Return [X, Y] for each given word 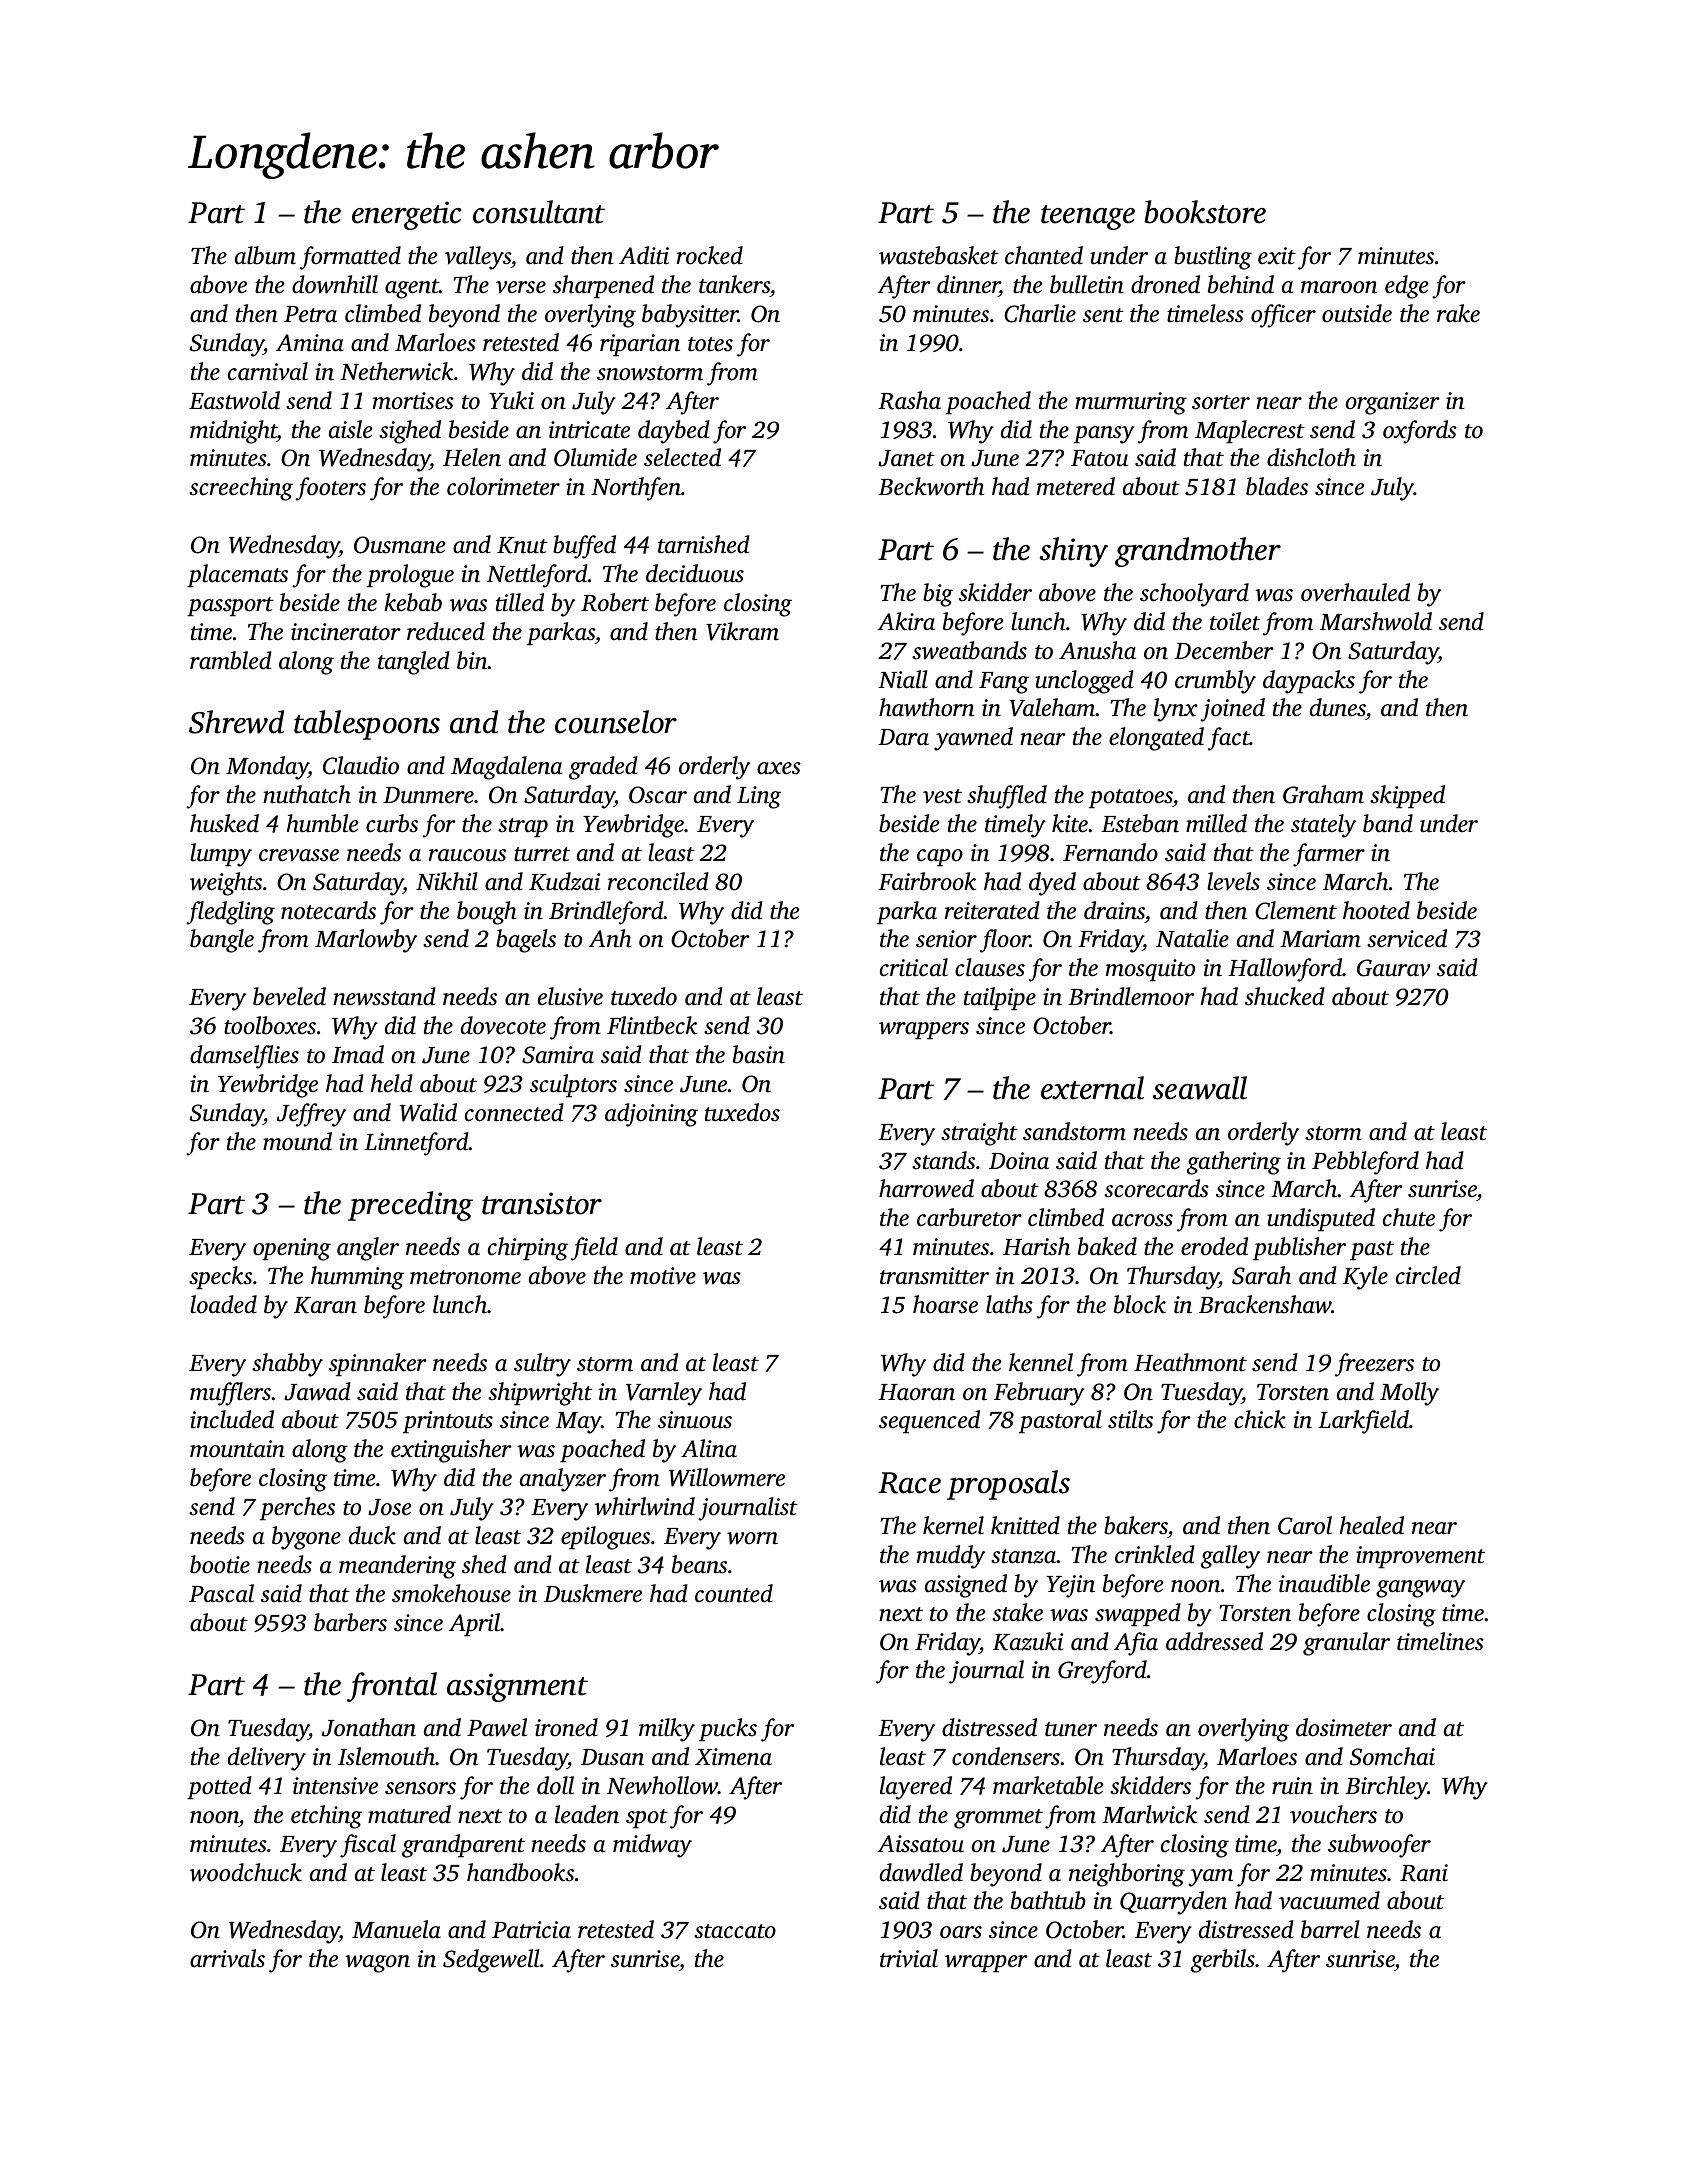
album [265, 255]
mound [297, 1141]
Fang [1004, 683]
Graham [1323, 794]
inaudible [1324, 1583]
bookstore [1205, 212]
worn [752, 1538]
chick [1260, 1419]
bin [472, 660]
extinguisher [451, 1451]
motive [663, 1276]
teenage [1088, 217]
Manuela [396, 1929]
